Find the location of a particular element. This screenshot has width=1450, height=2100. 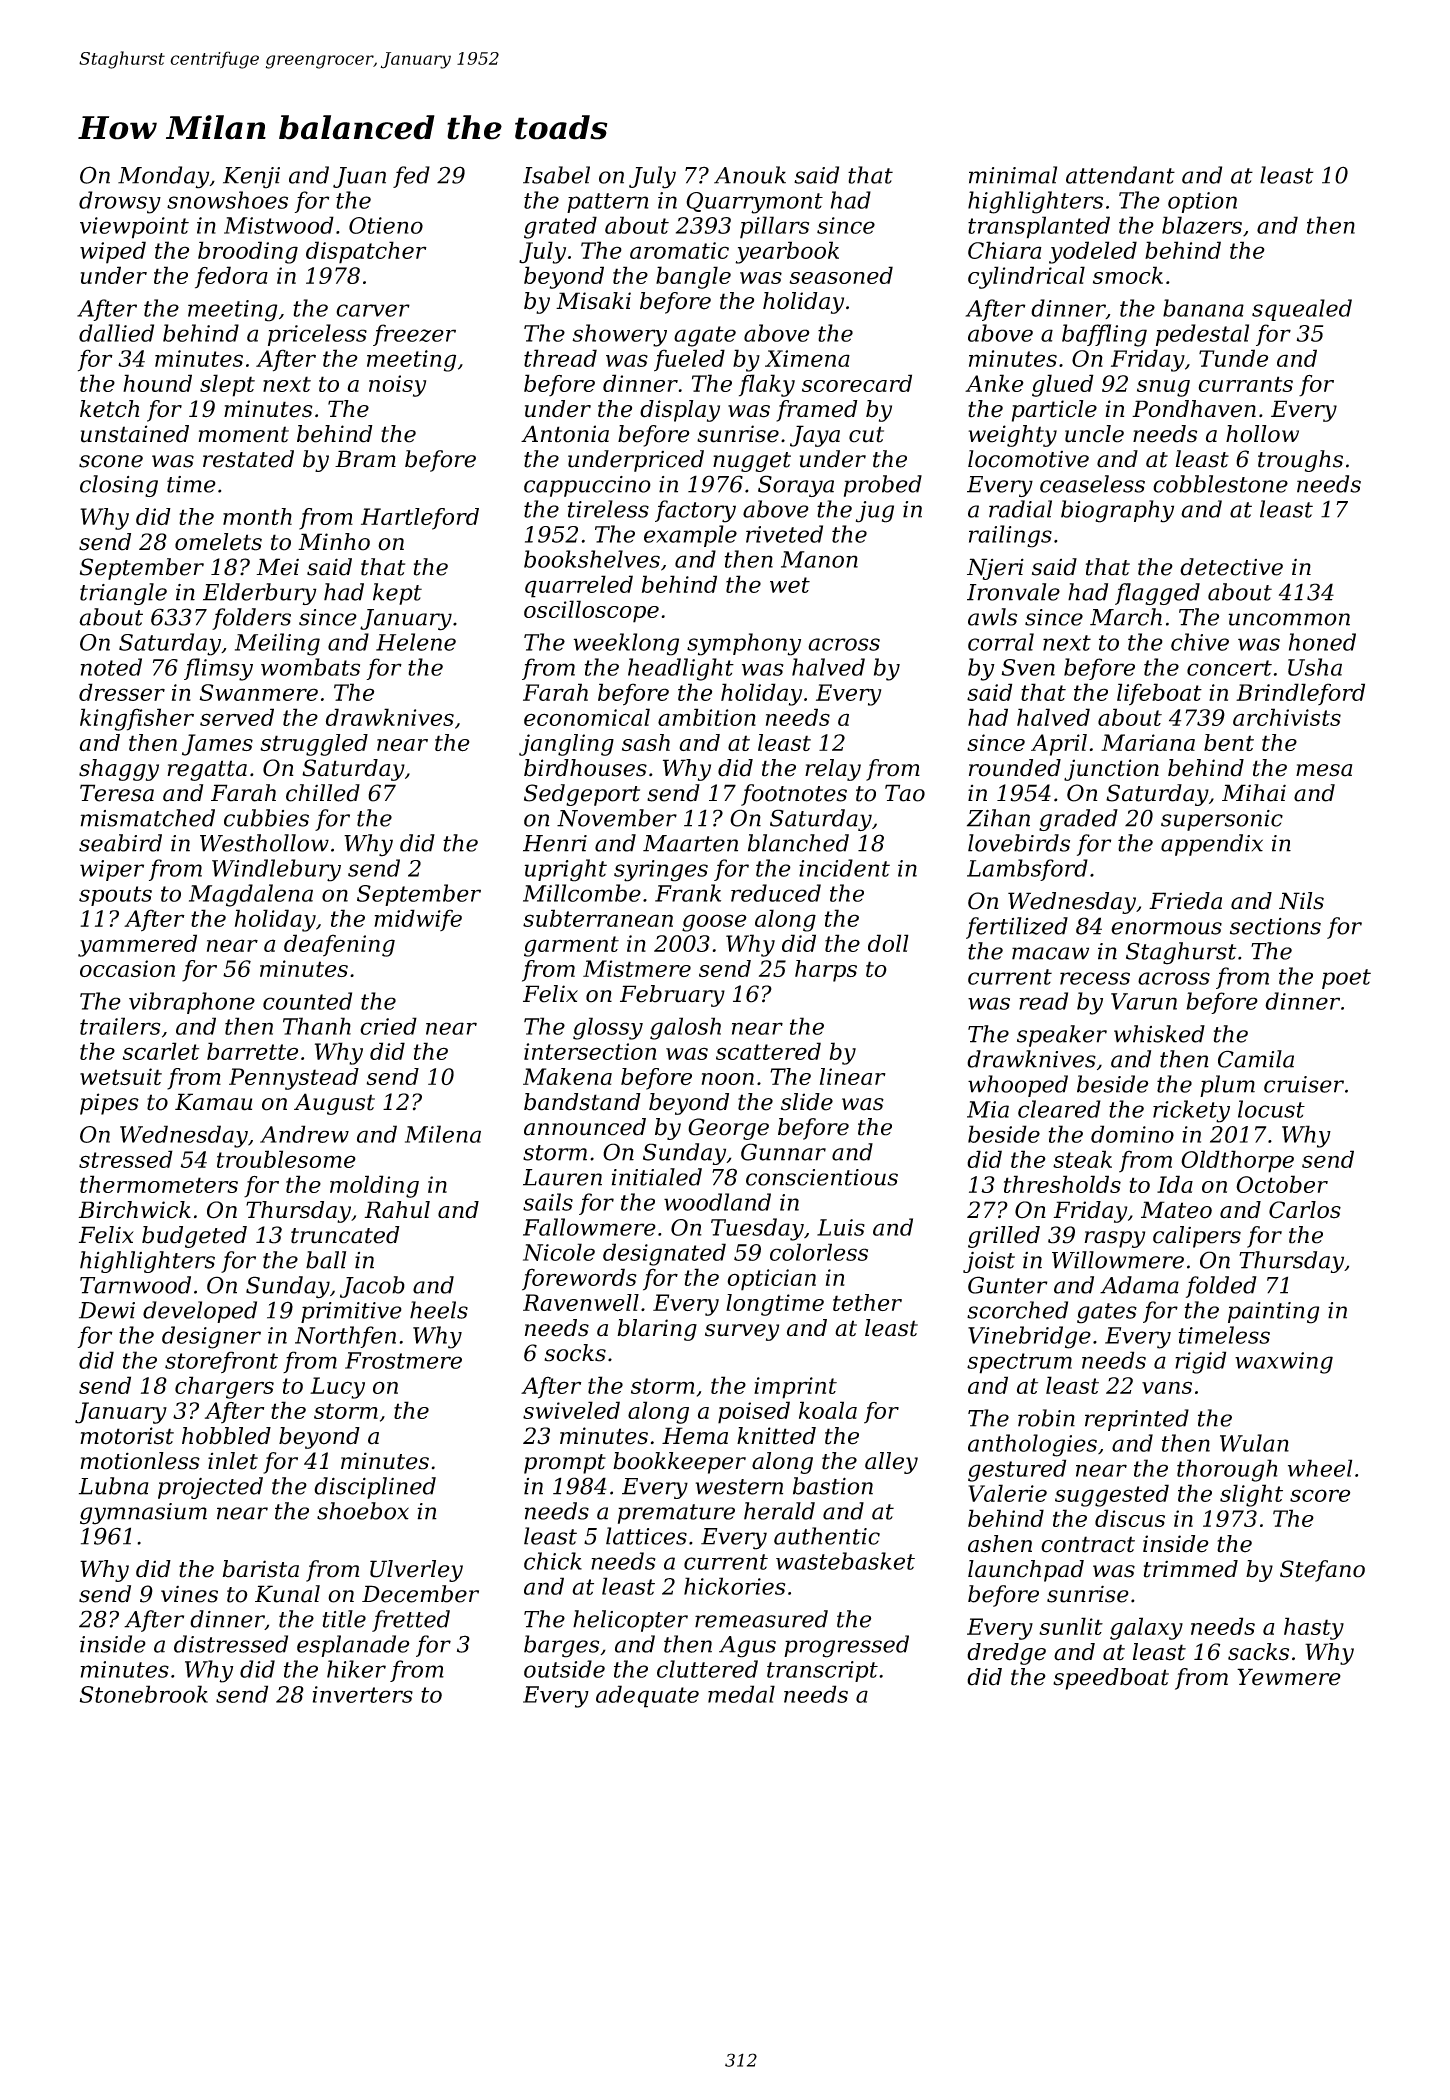

cluttered is located at coordinates (707, 1669).
